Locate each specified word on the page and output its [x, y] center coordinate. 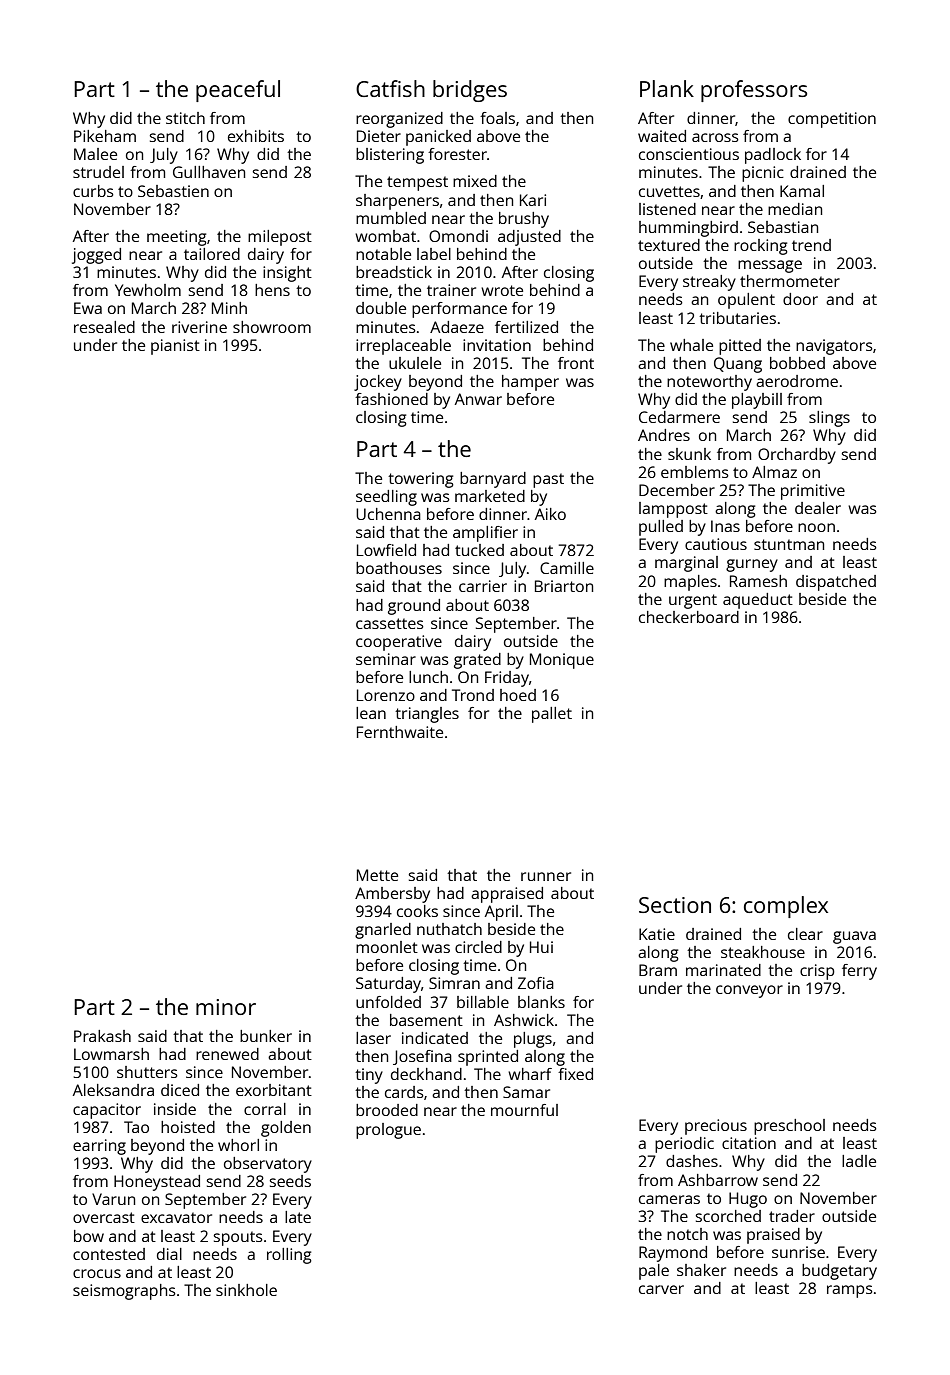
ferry [859, 972]
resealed [104, 327]
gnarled [383, 931]
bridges [470, 91]
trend [811, 245]
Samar [526, 1092]
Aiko [550, 514]
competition [832, 120]
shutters [147, 1072]
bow [89, 1236]
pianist [175, 347]
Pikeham [105, 136]
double [381, 308]
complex [786, 907]
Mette [377, 875]
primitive [813, 492]
